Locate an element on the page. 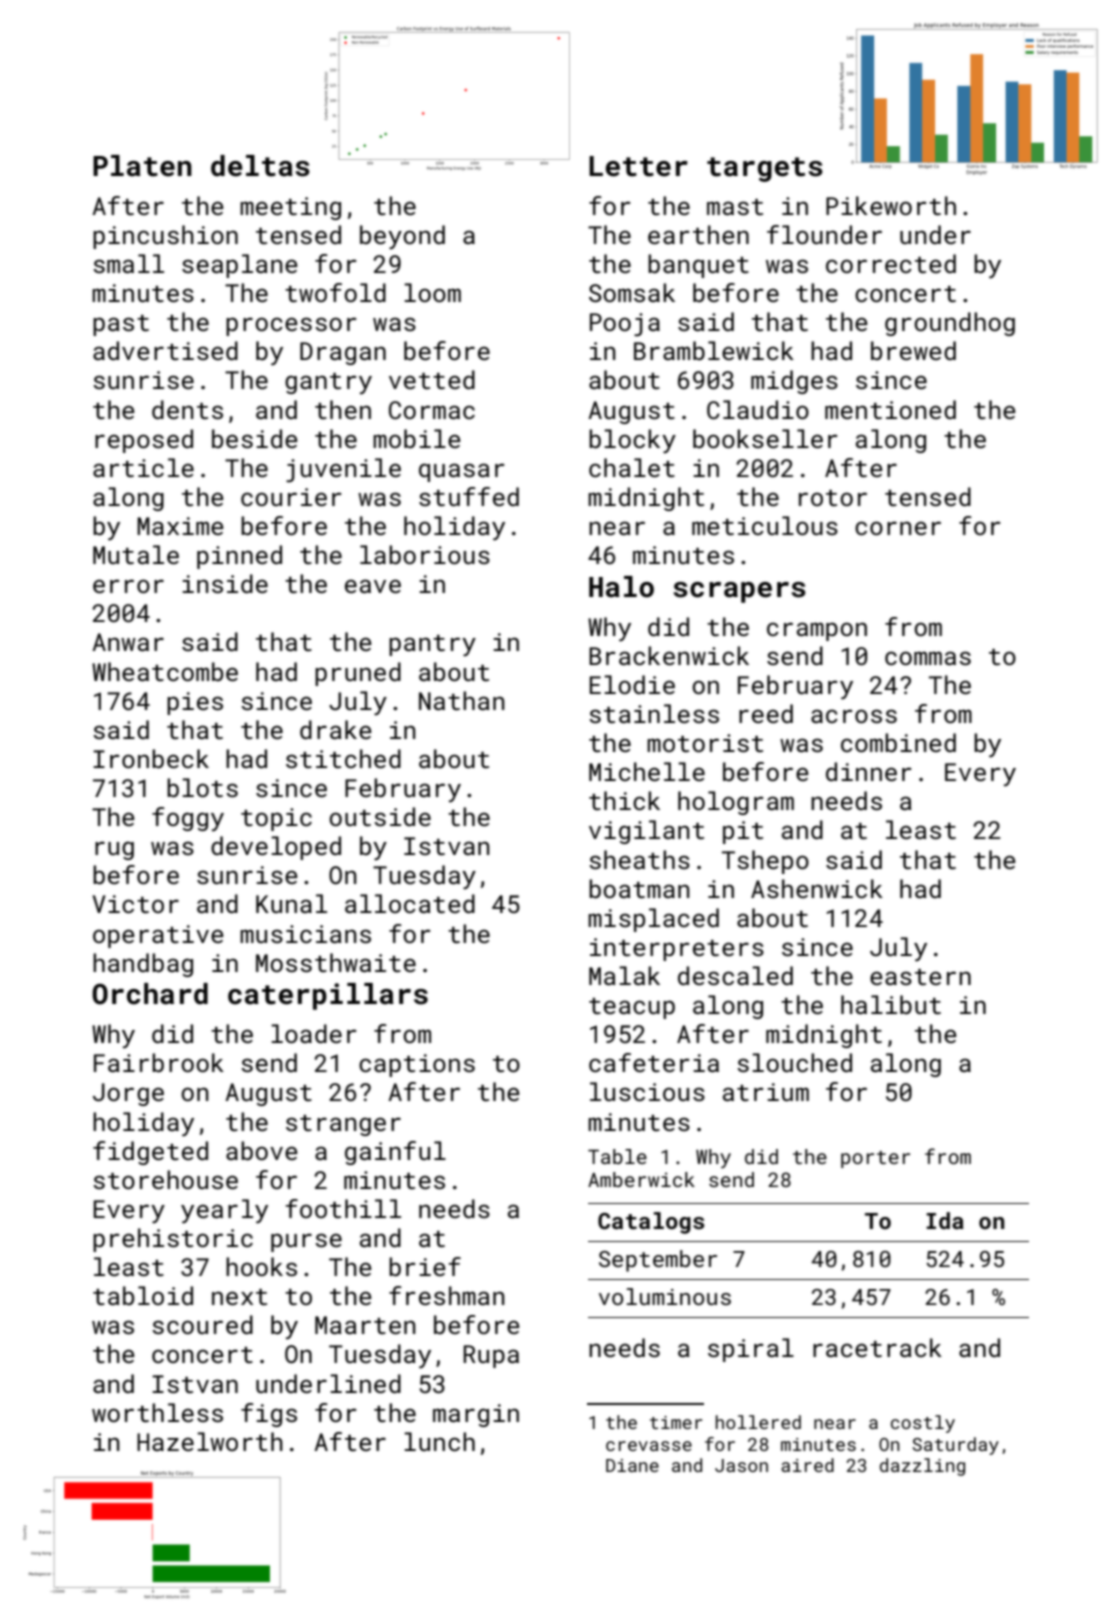 This image has width=1120, height=1622. brewed is located at coordinates (913, 350).
